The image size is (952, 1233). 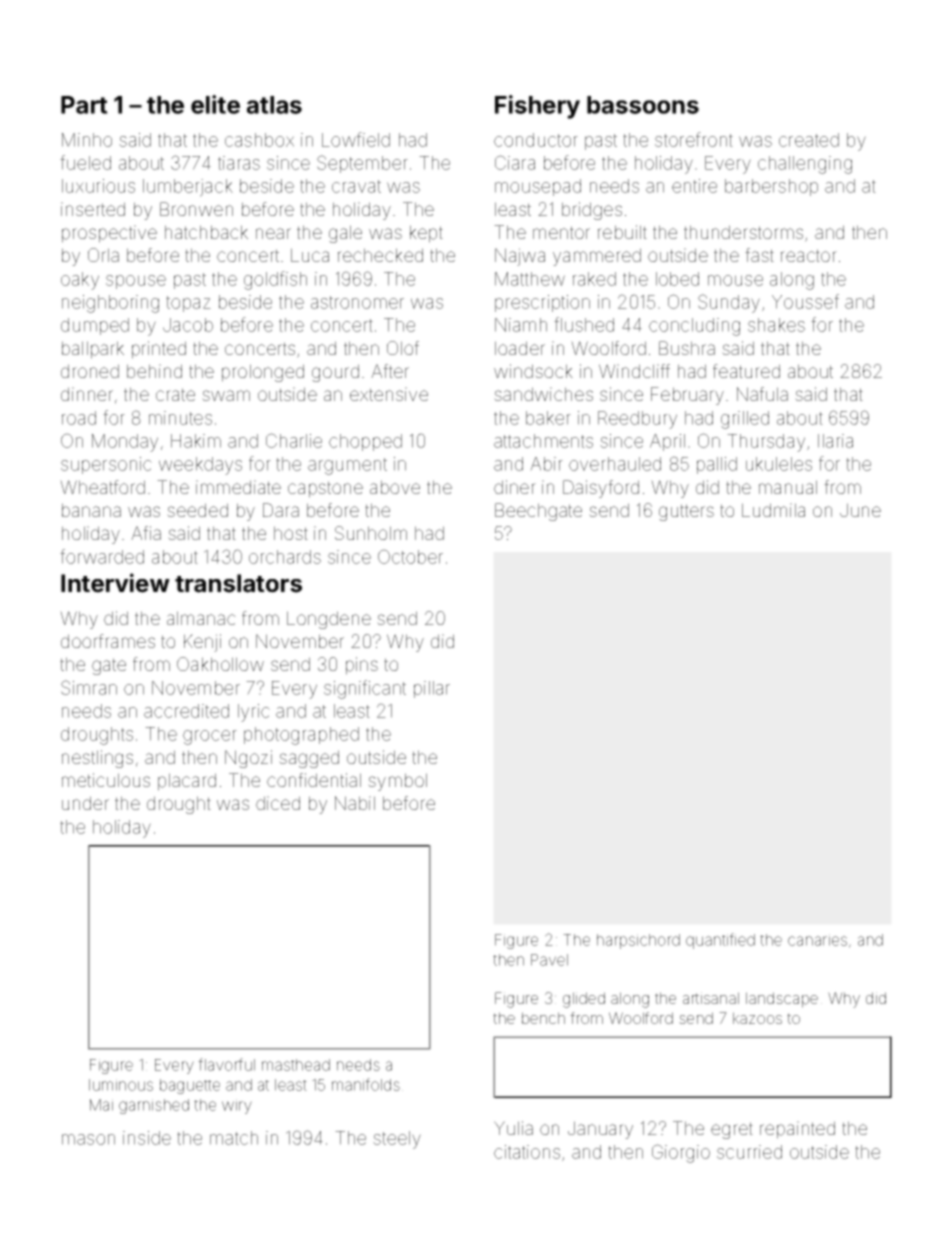 What do you see at coordinates (533, 371) in the screenshot?
I see `windsock` at bounding box center [533, 371].
